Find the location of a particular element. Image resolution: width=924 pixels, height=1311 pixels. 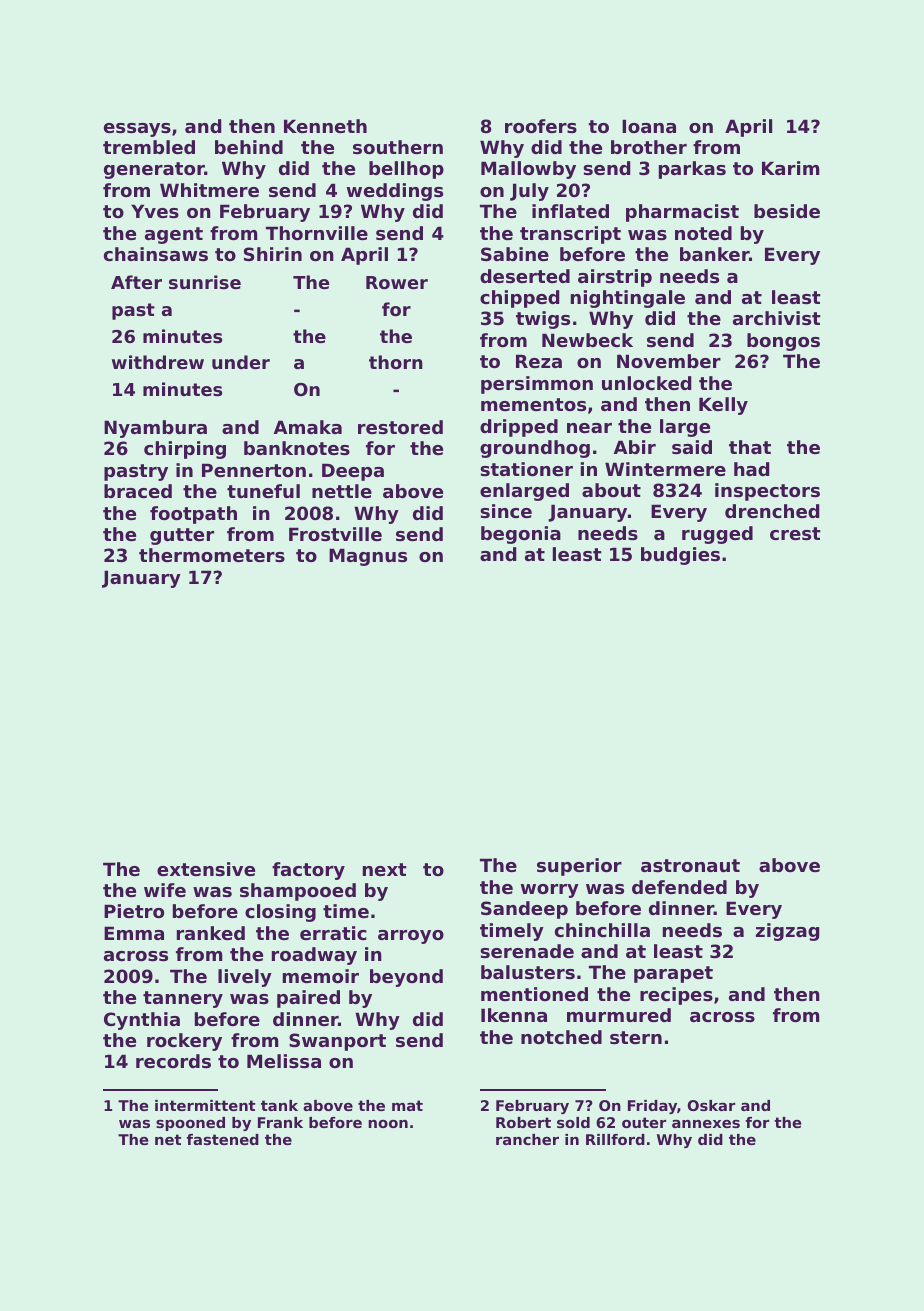

balusters is located at coordinates (528, 972).
